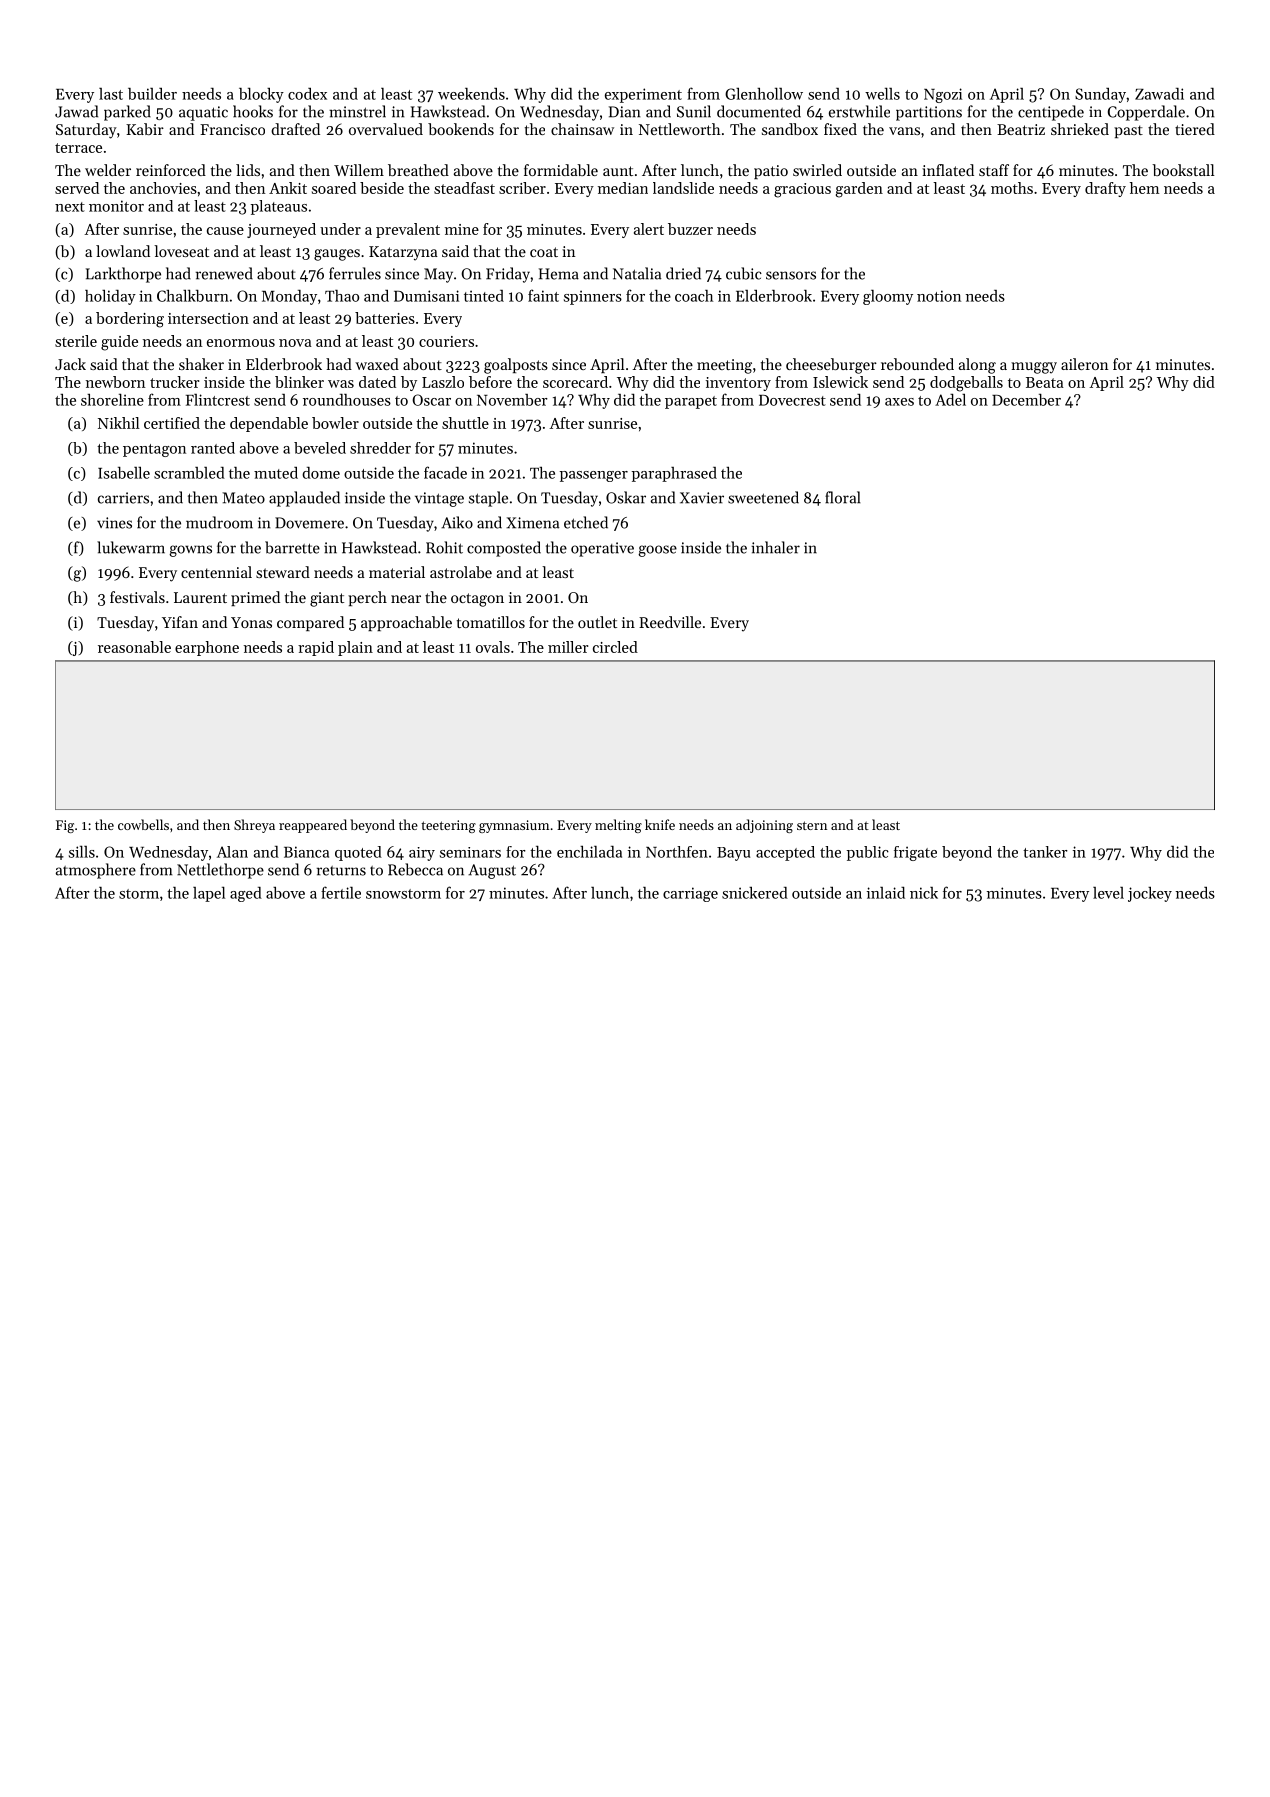  What do you see at coordinates (65, 826) in the screenshot?
I see `Fig` at bounding box center [65, 826].
